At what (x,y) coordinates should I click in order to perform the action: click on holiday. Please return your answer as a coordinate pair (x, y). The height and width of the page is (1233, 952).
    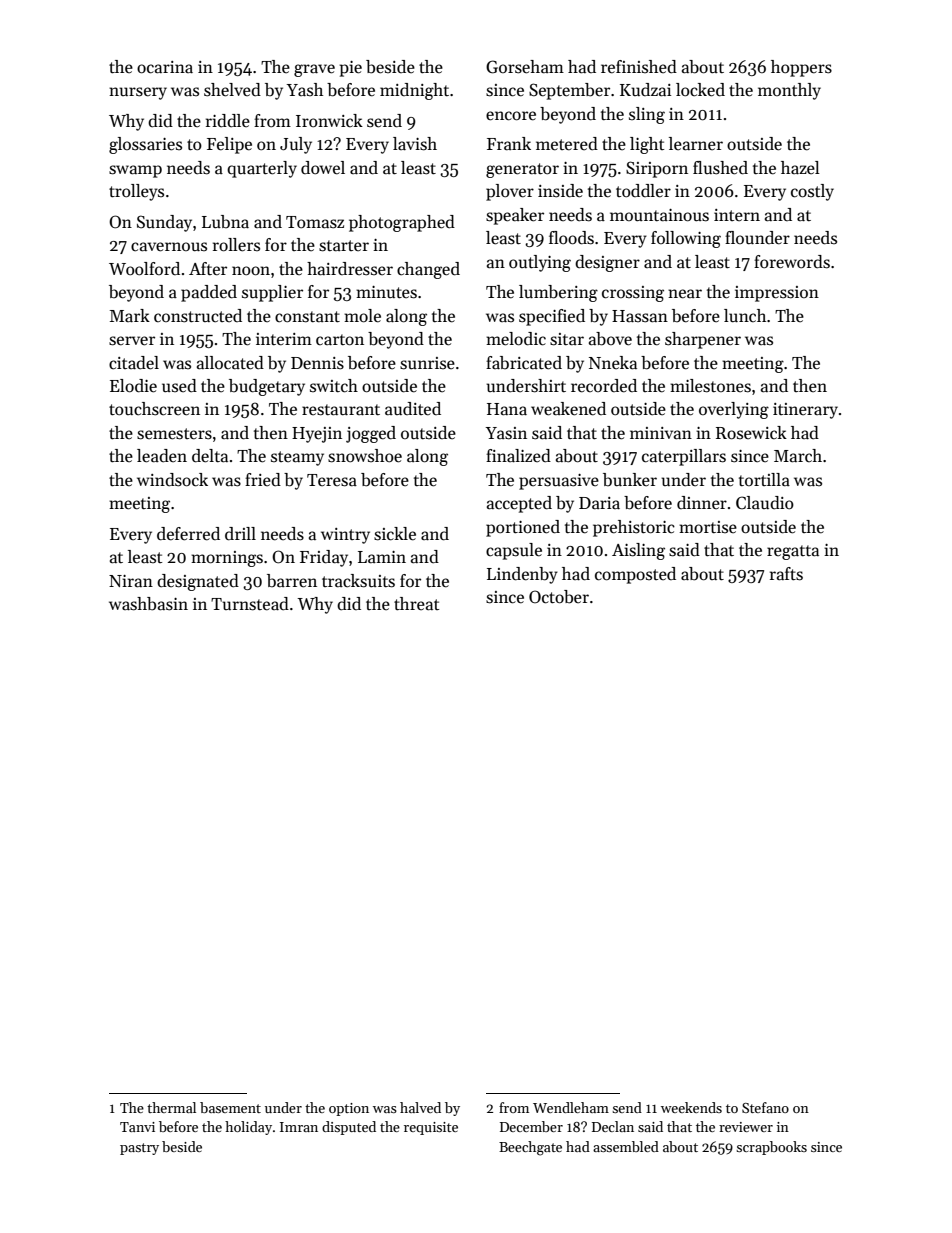
    Looking at the image, I should click on (248, 1128).
